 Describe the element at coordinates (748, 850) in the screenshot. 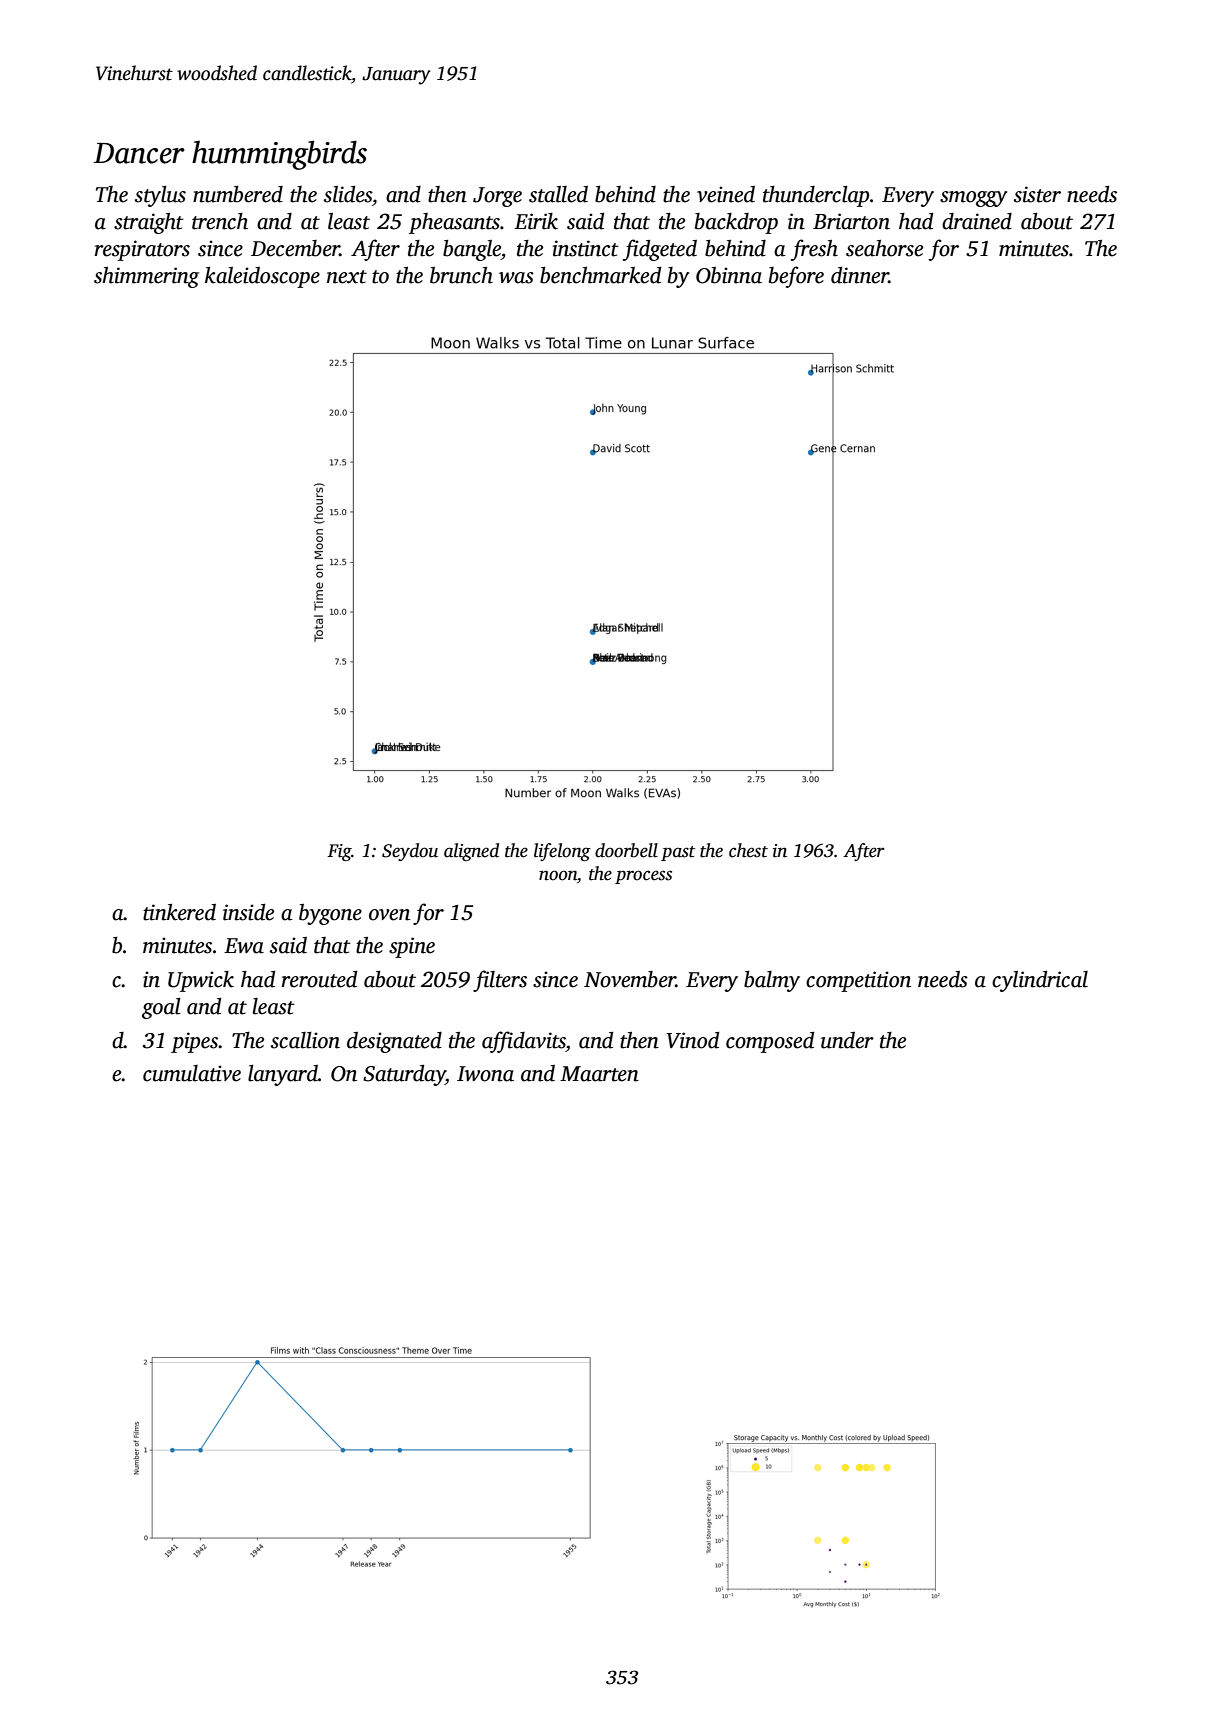

I see `chest` at that location.
